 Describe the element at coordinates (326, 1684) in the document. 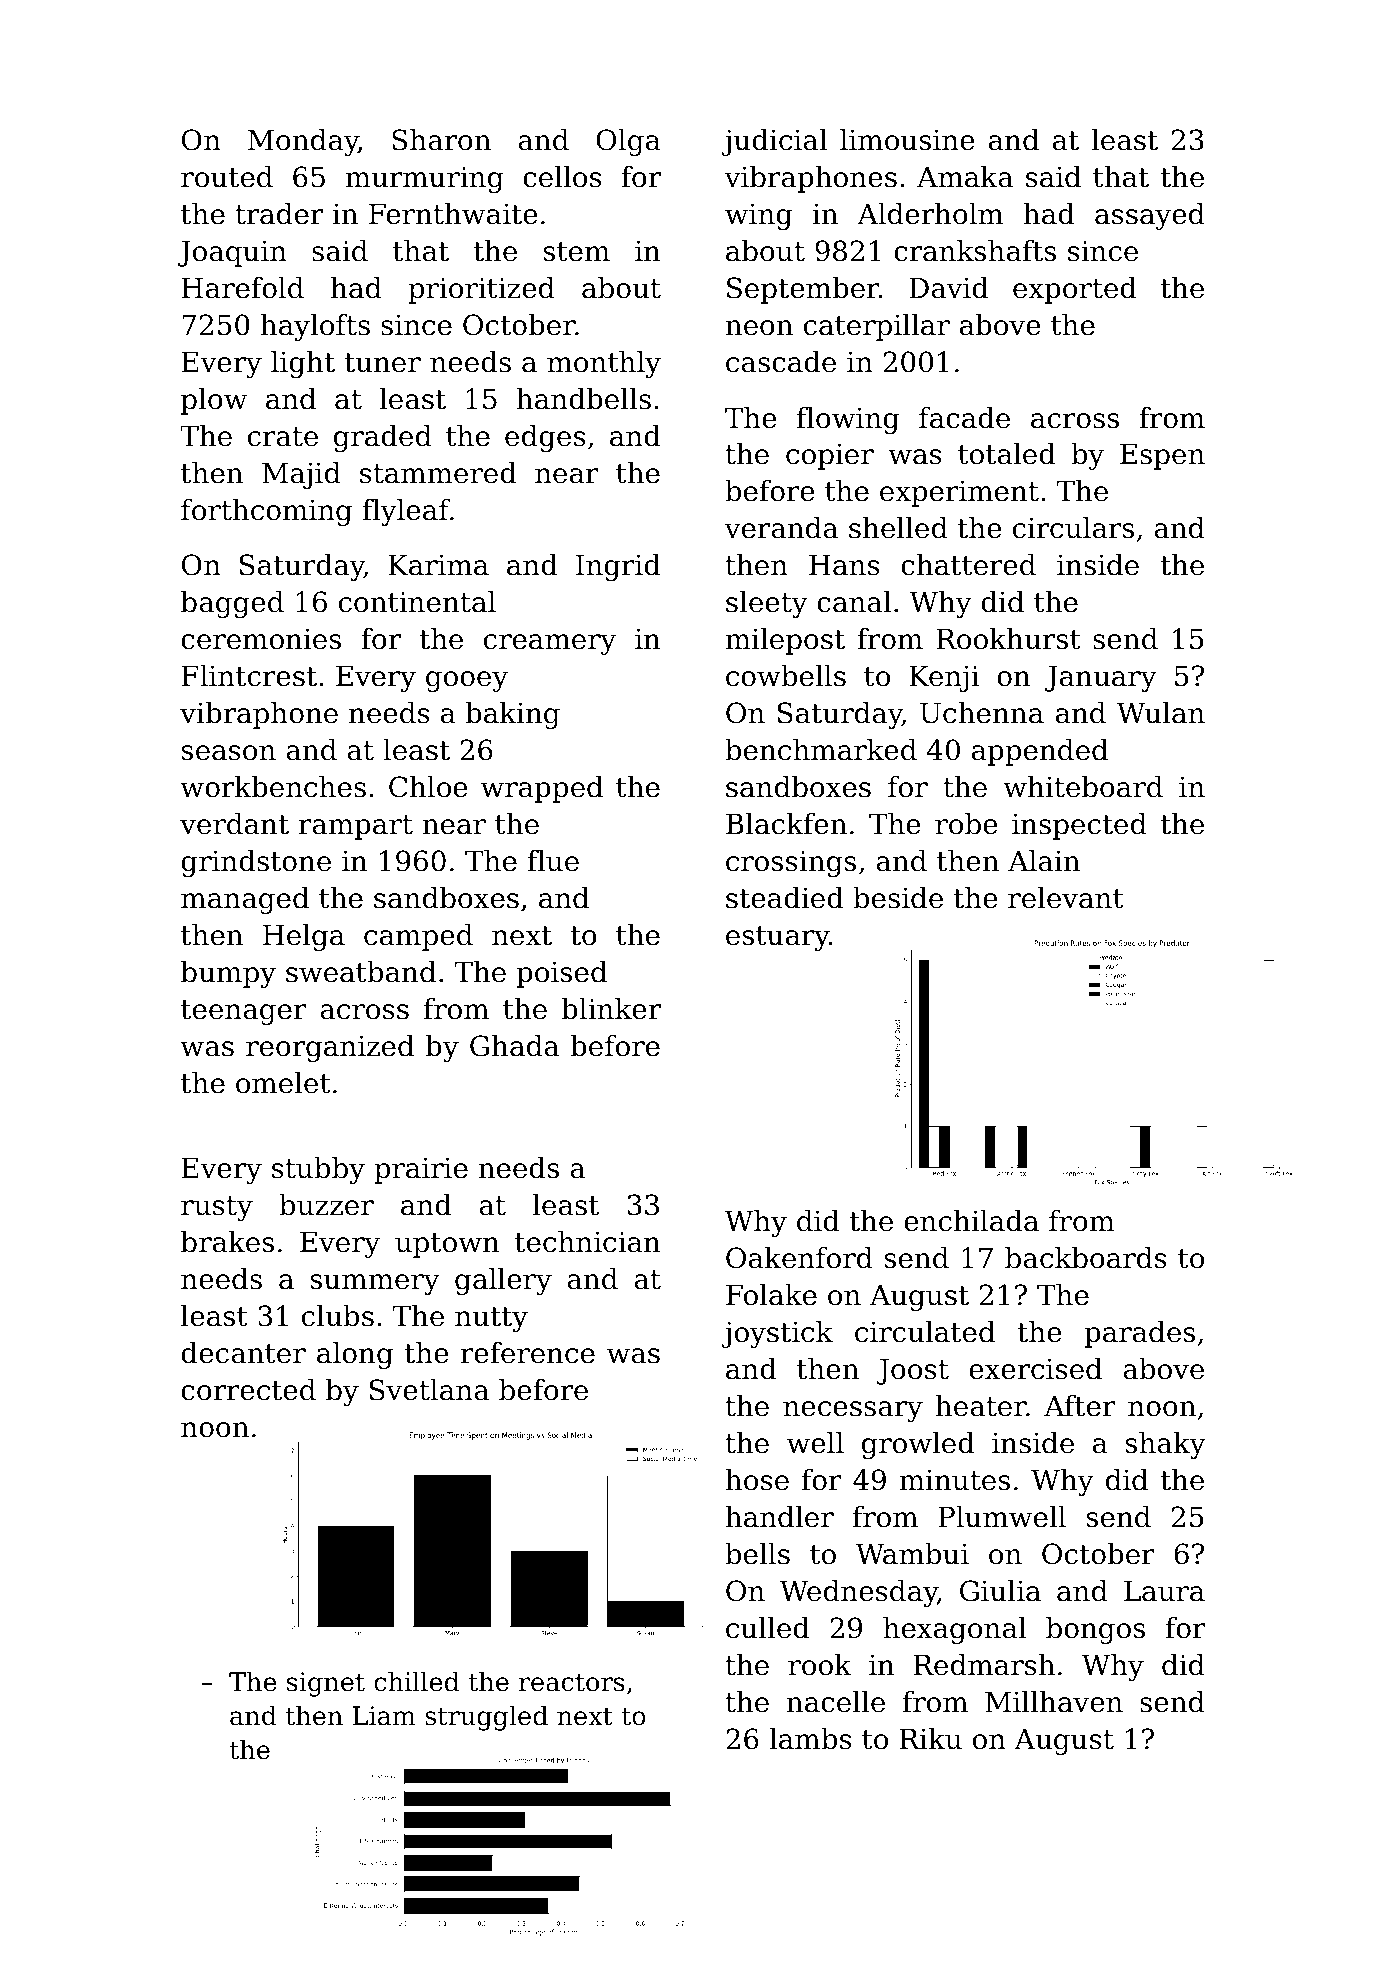

I see `signet` at that location.
